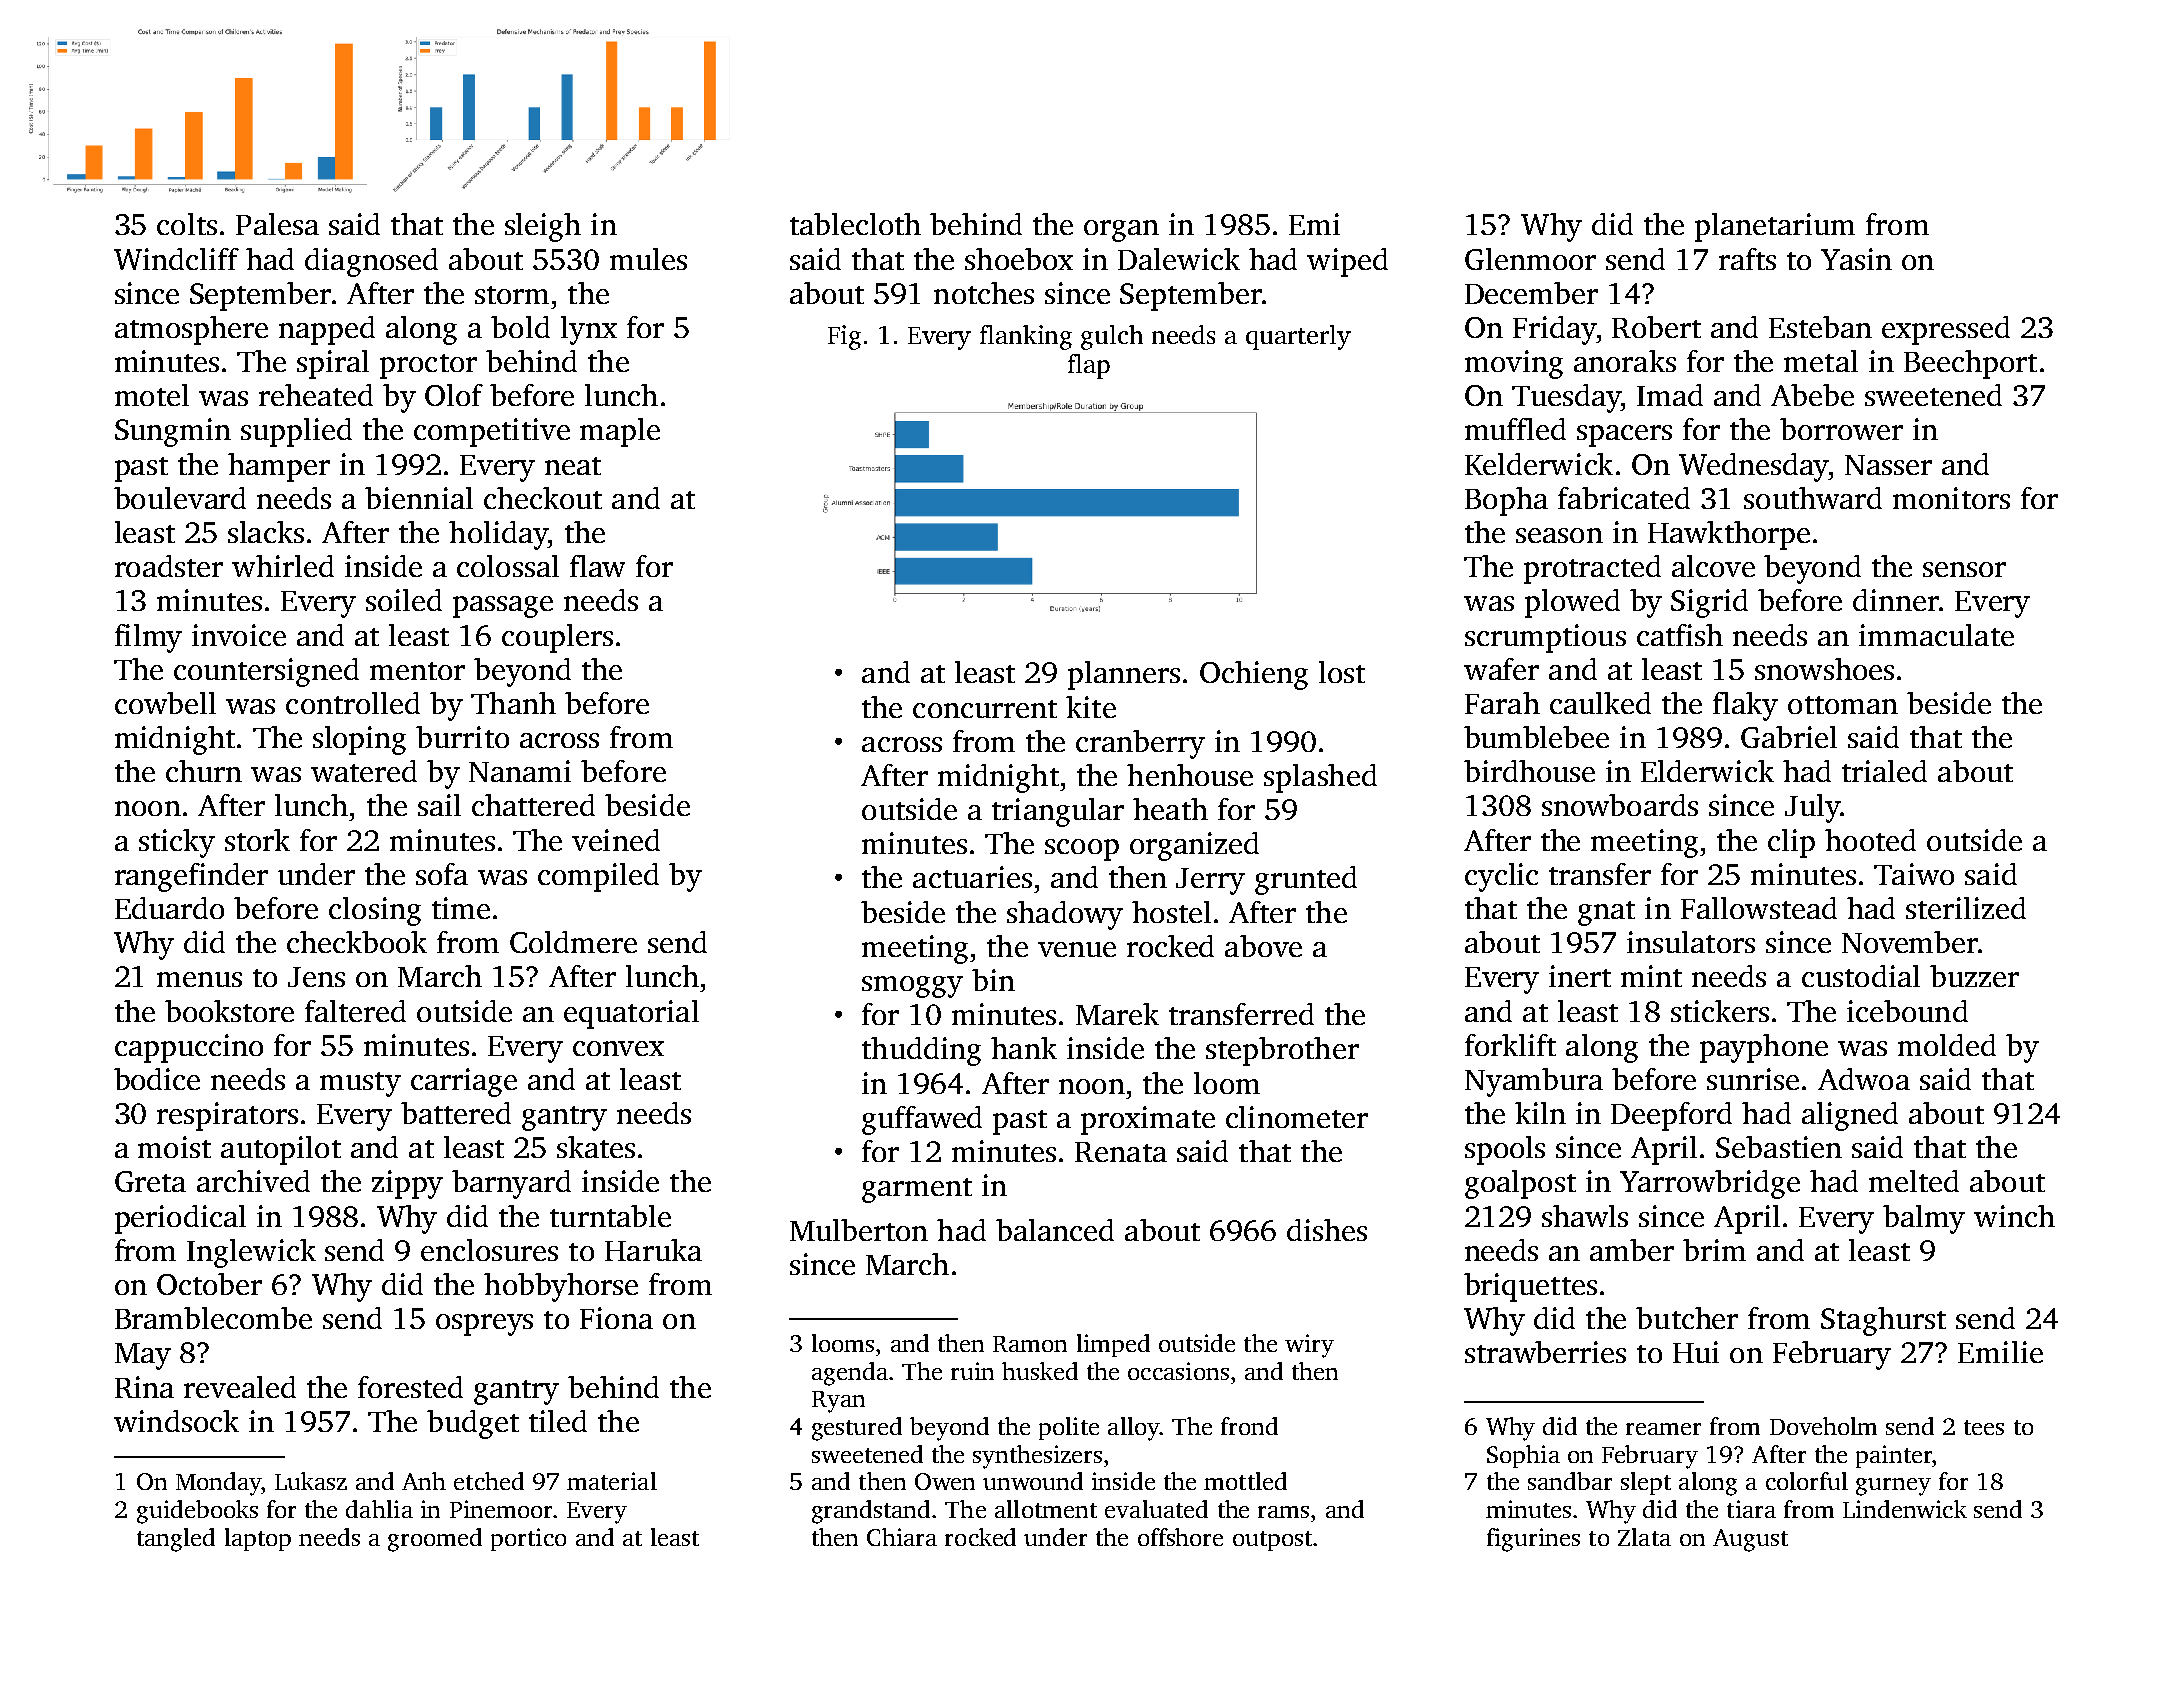  What do you see at coordinates (1651, 976) in the screenshot?
I see `mint` at bounding box center [1651, 976].
